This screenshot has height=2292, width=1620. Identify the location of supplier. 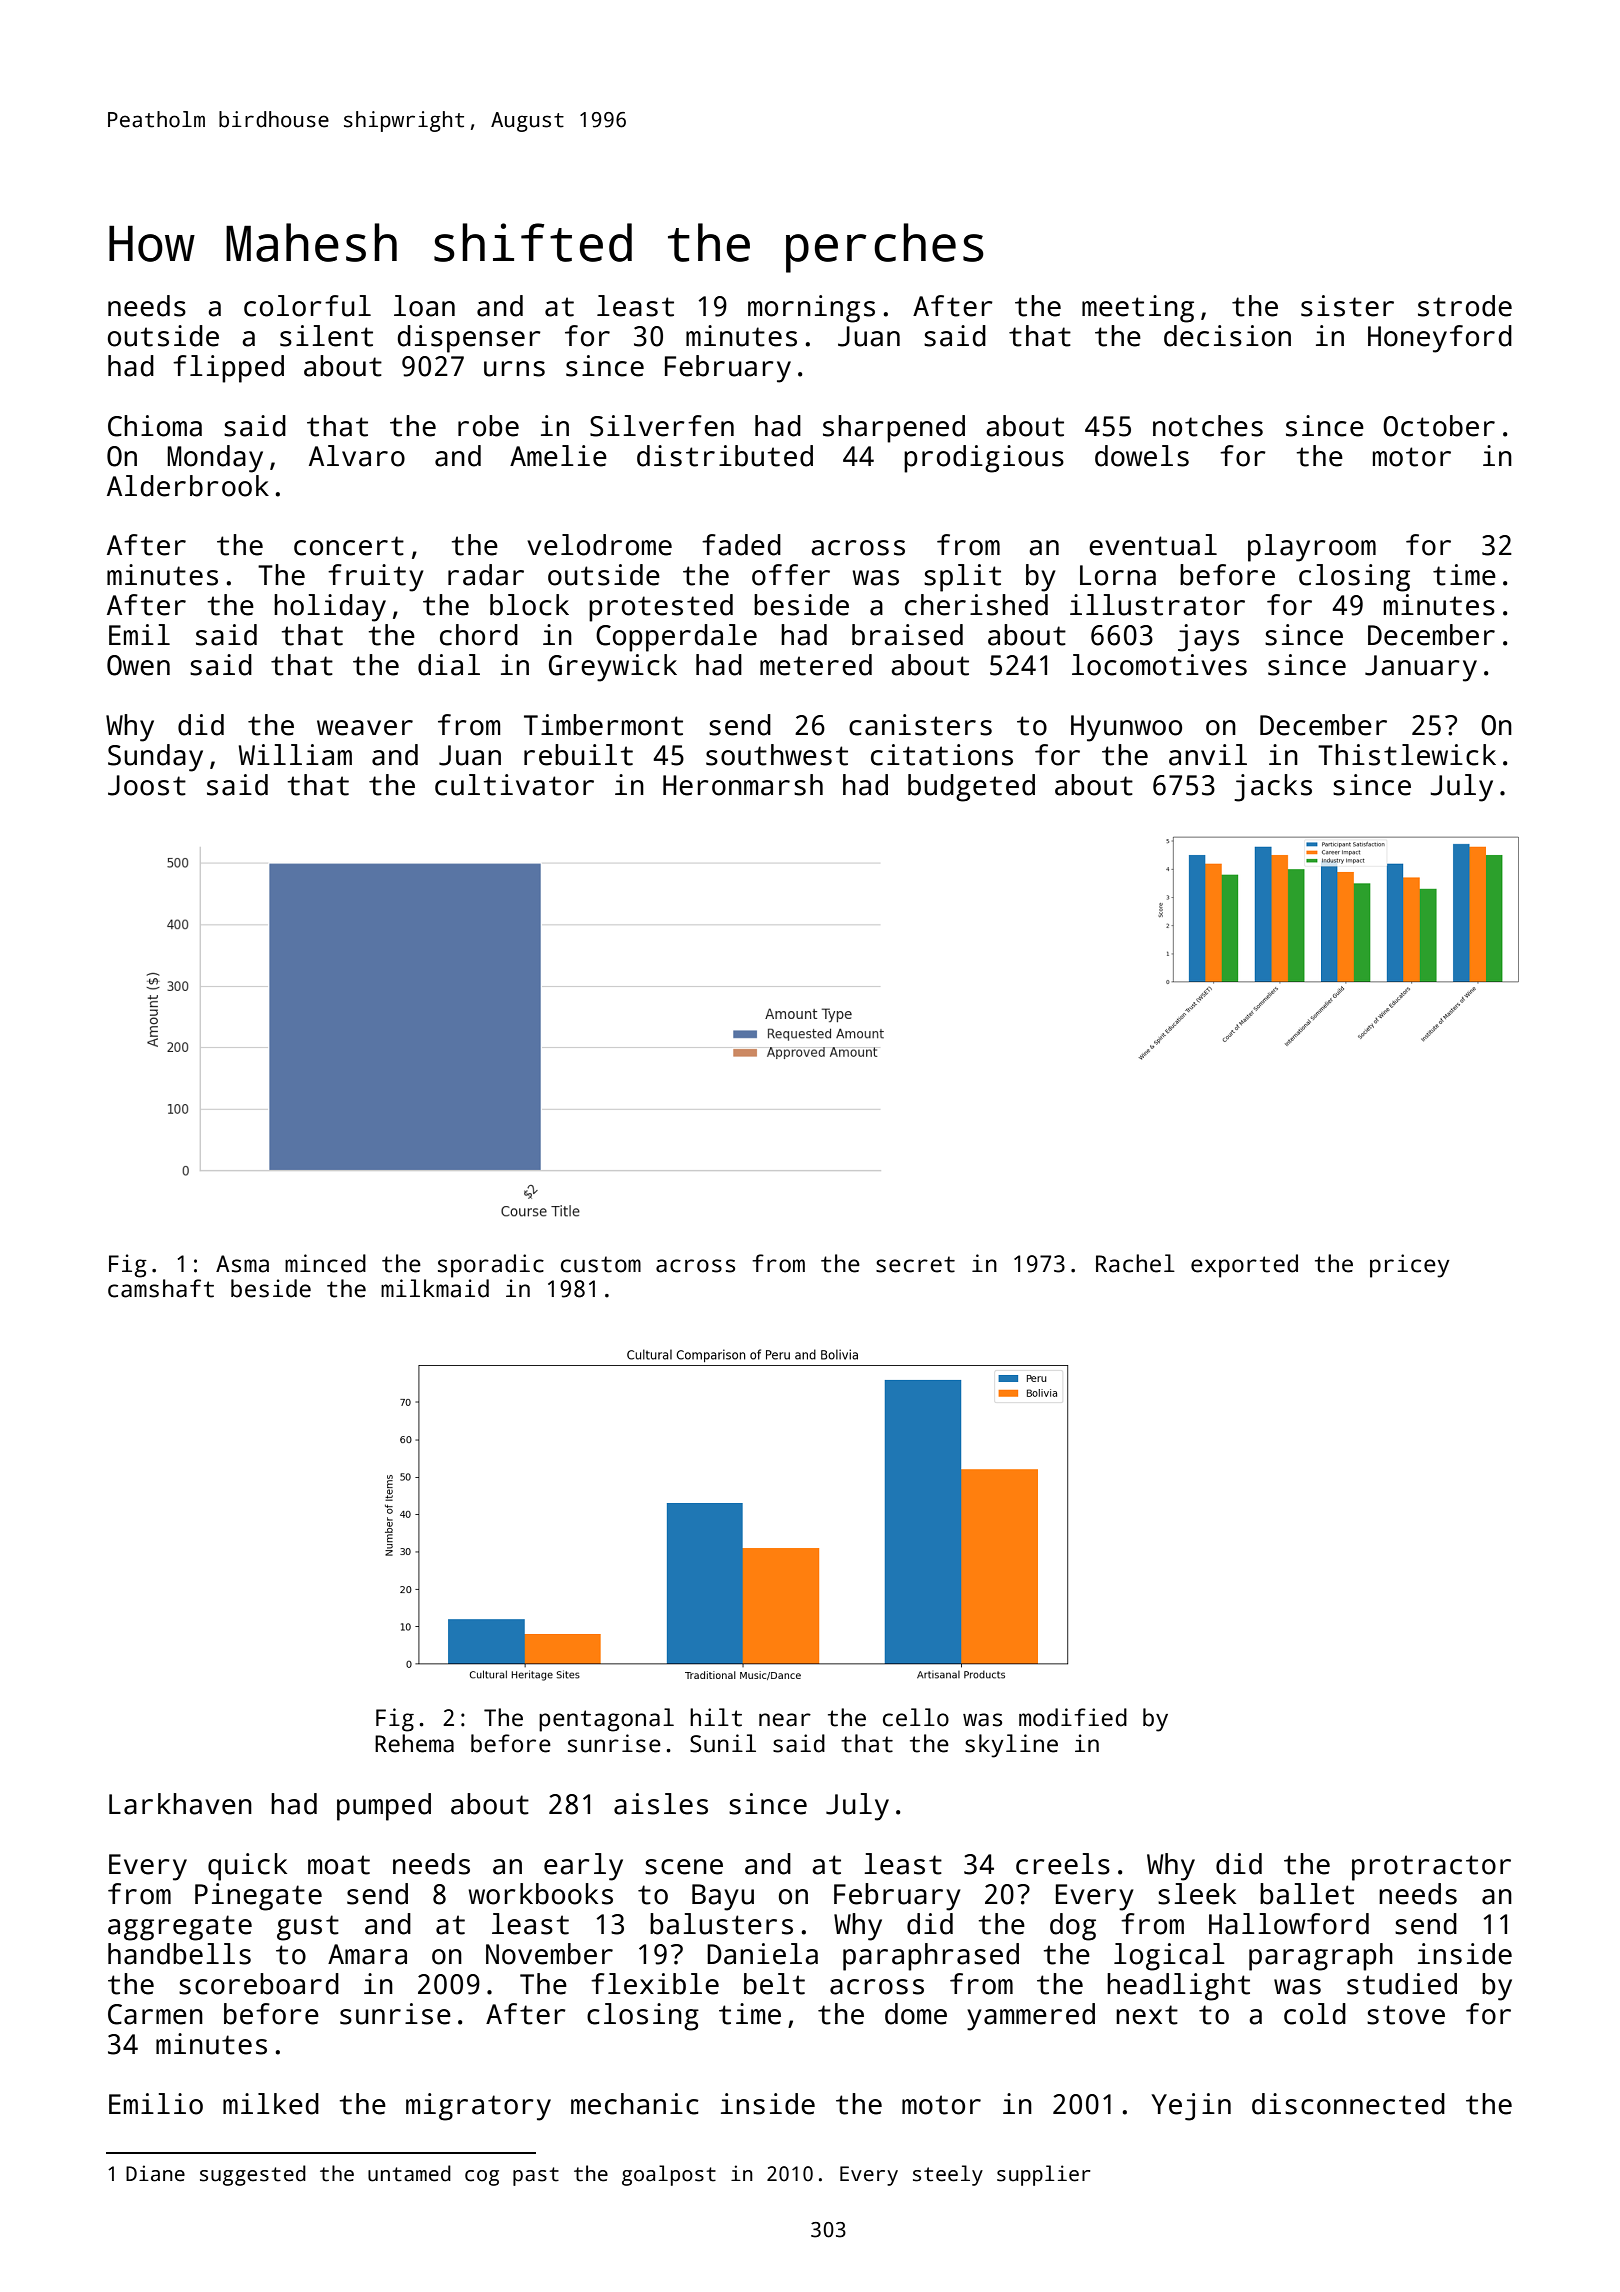
(1044, 2175).
